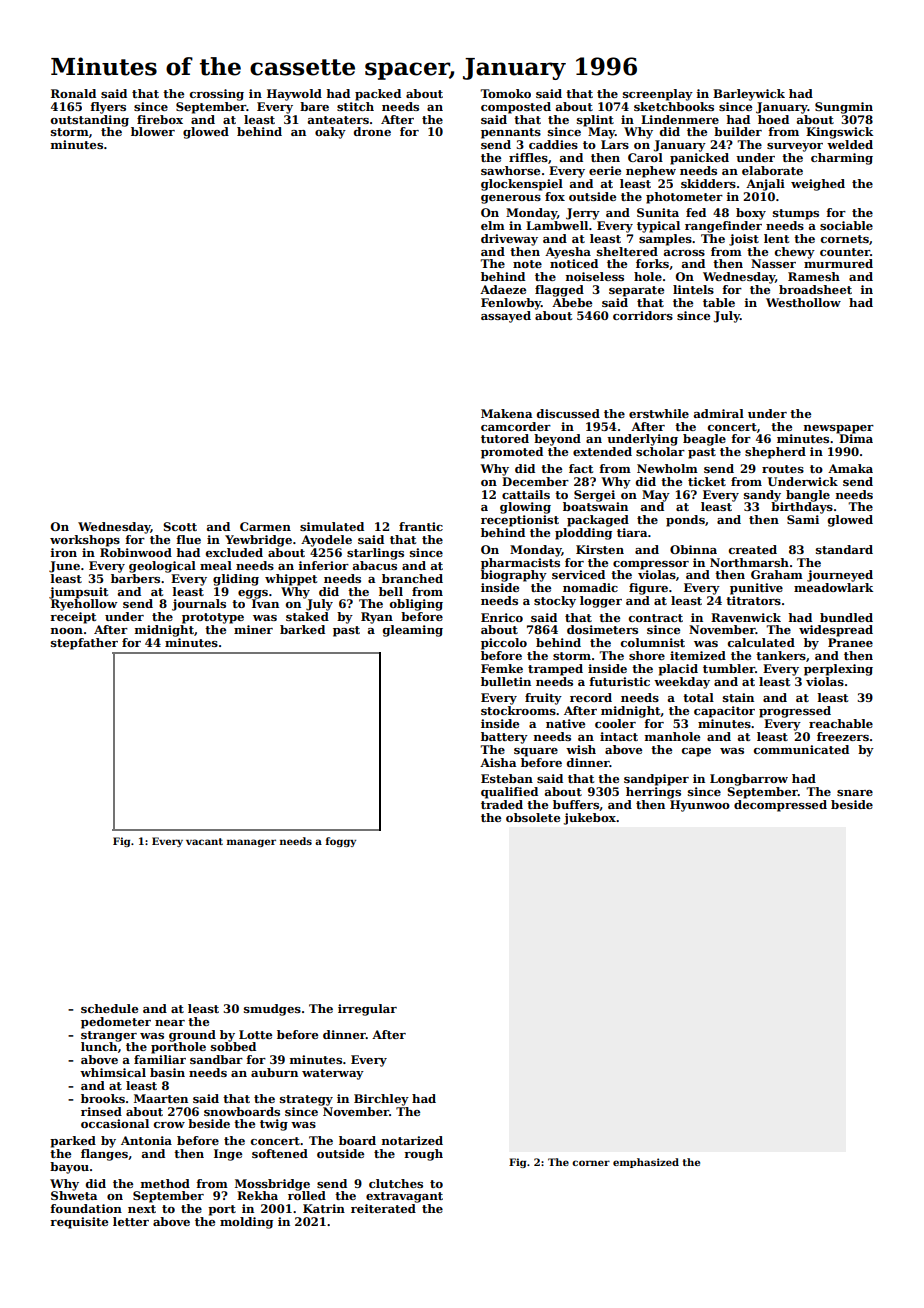  What do you see at coordinates (533, 817) in the screenshot?
I see `obsolete` at bounding box center [533, 817].
